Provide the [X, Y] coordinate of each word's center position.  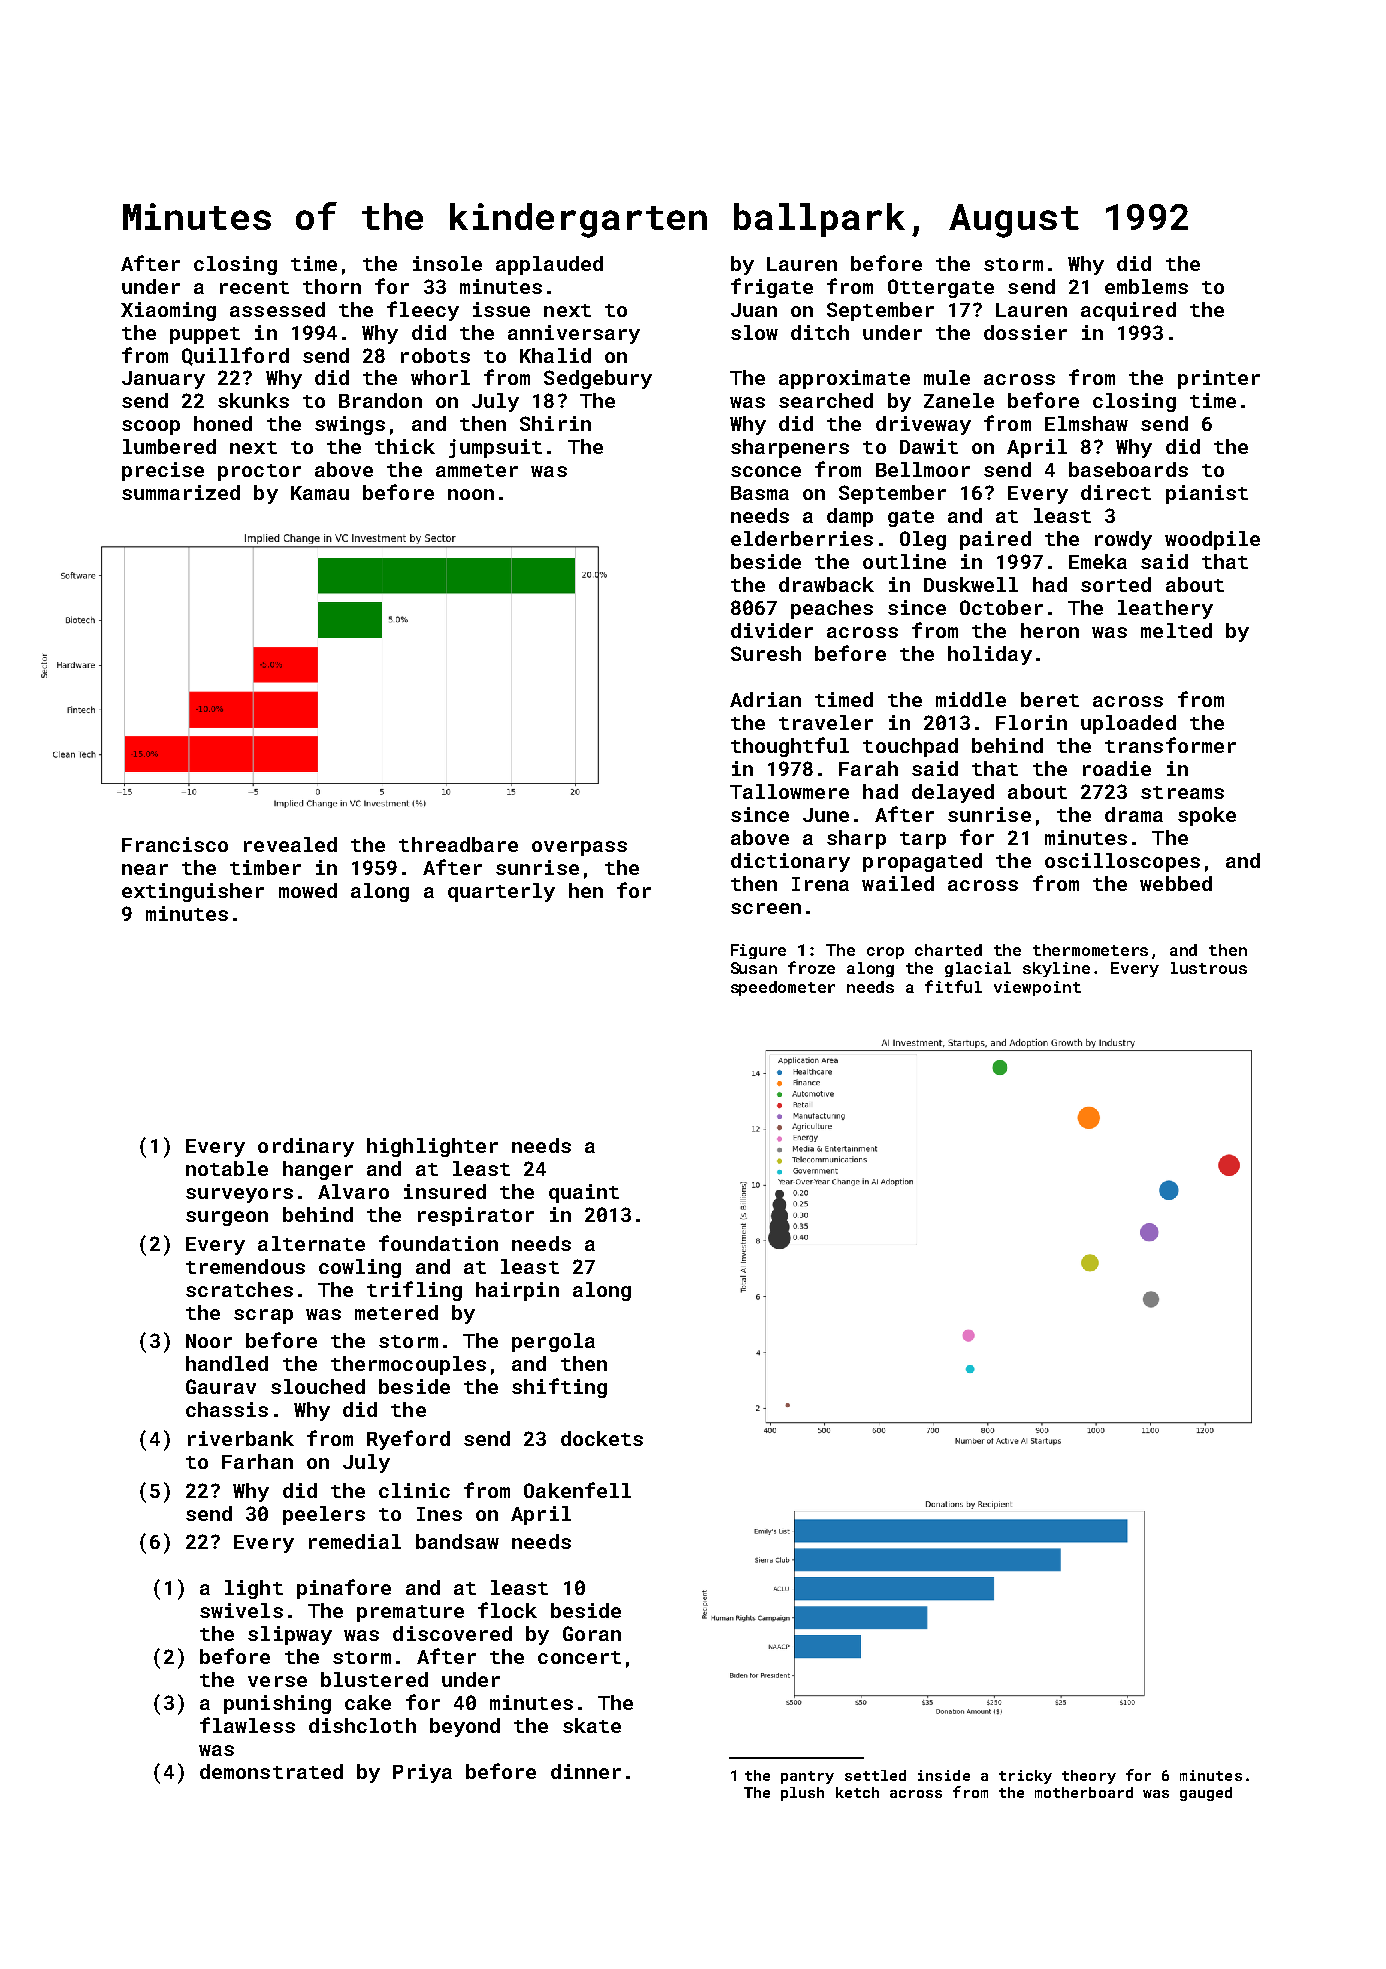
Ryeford [408, 1440]
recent [254, 287]
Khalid [555, 355]
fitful [953, 986]
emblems [1146, 286]
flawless [247, 1725]
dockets [602, 1438]
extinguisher [193, 892]
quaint [584, 1193]
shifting [559, 1388]
